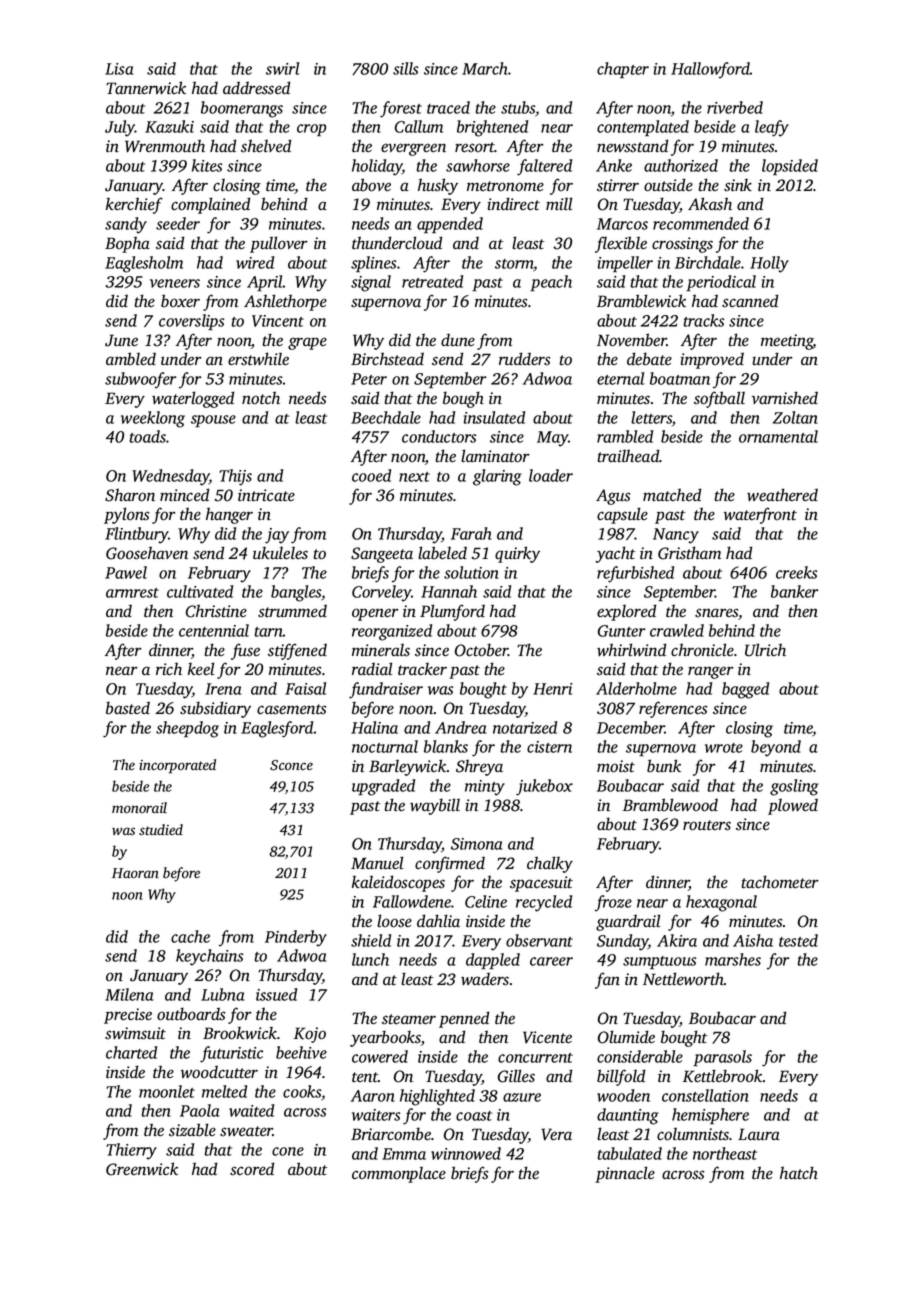 Image resolution: width=924 pixels, height=1308 pixels. What do you see at coordinates (735, 107) in the screenshot?
I see `riverbed` at bounding box center [735, 107].
